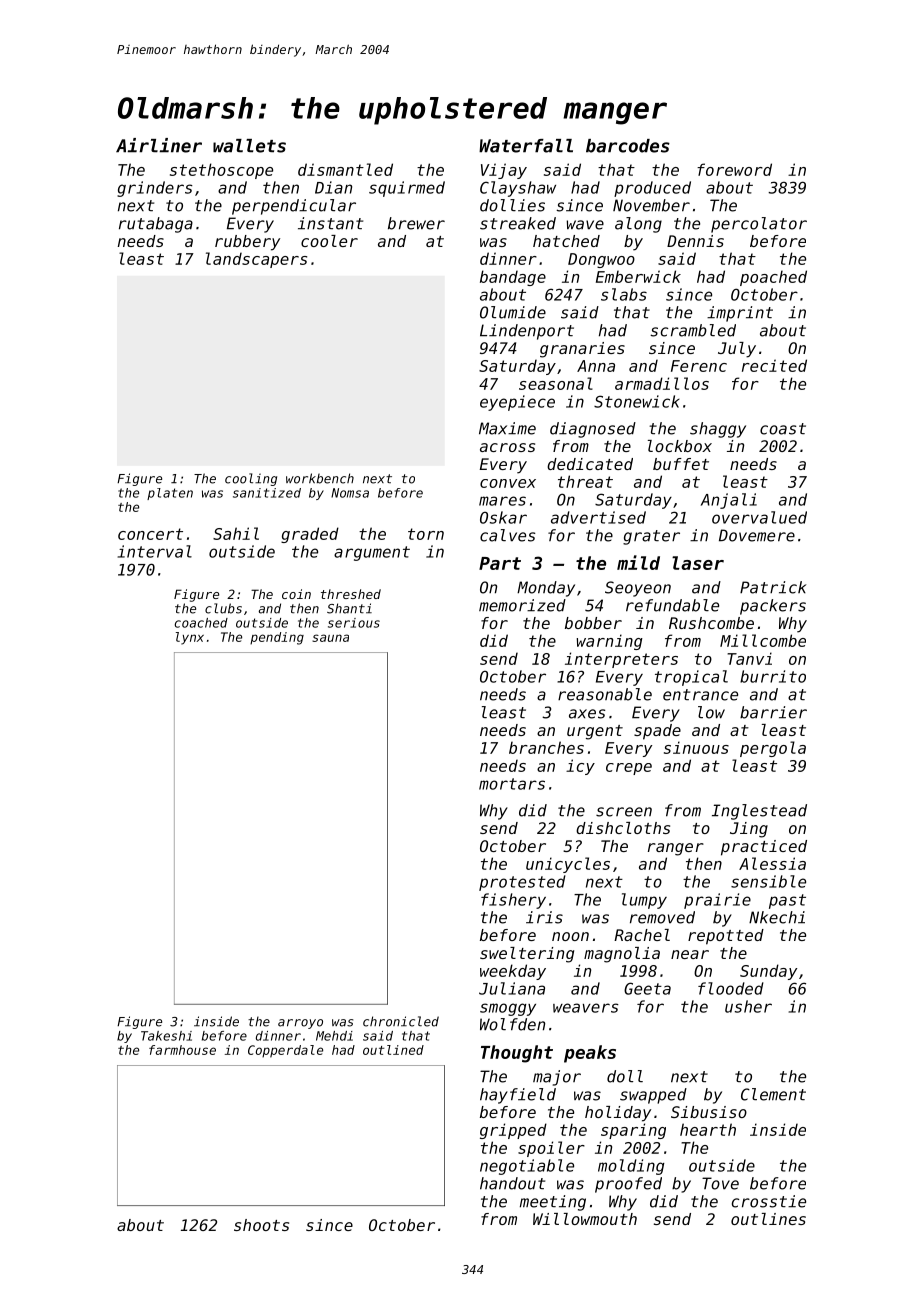 This screenshot has height=1308, width=924. Describe the element at coordinates (155, 189) in the screenshot. I see `grinders` at that location.
